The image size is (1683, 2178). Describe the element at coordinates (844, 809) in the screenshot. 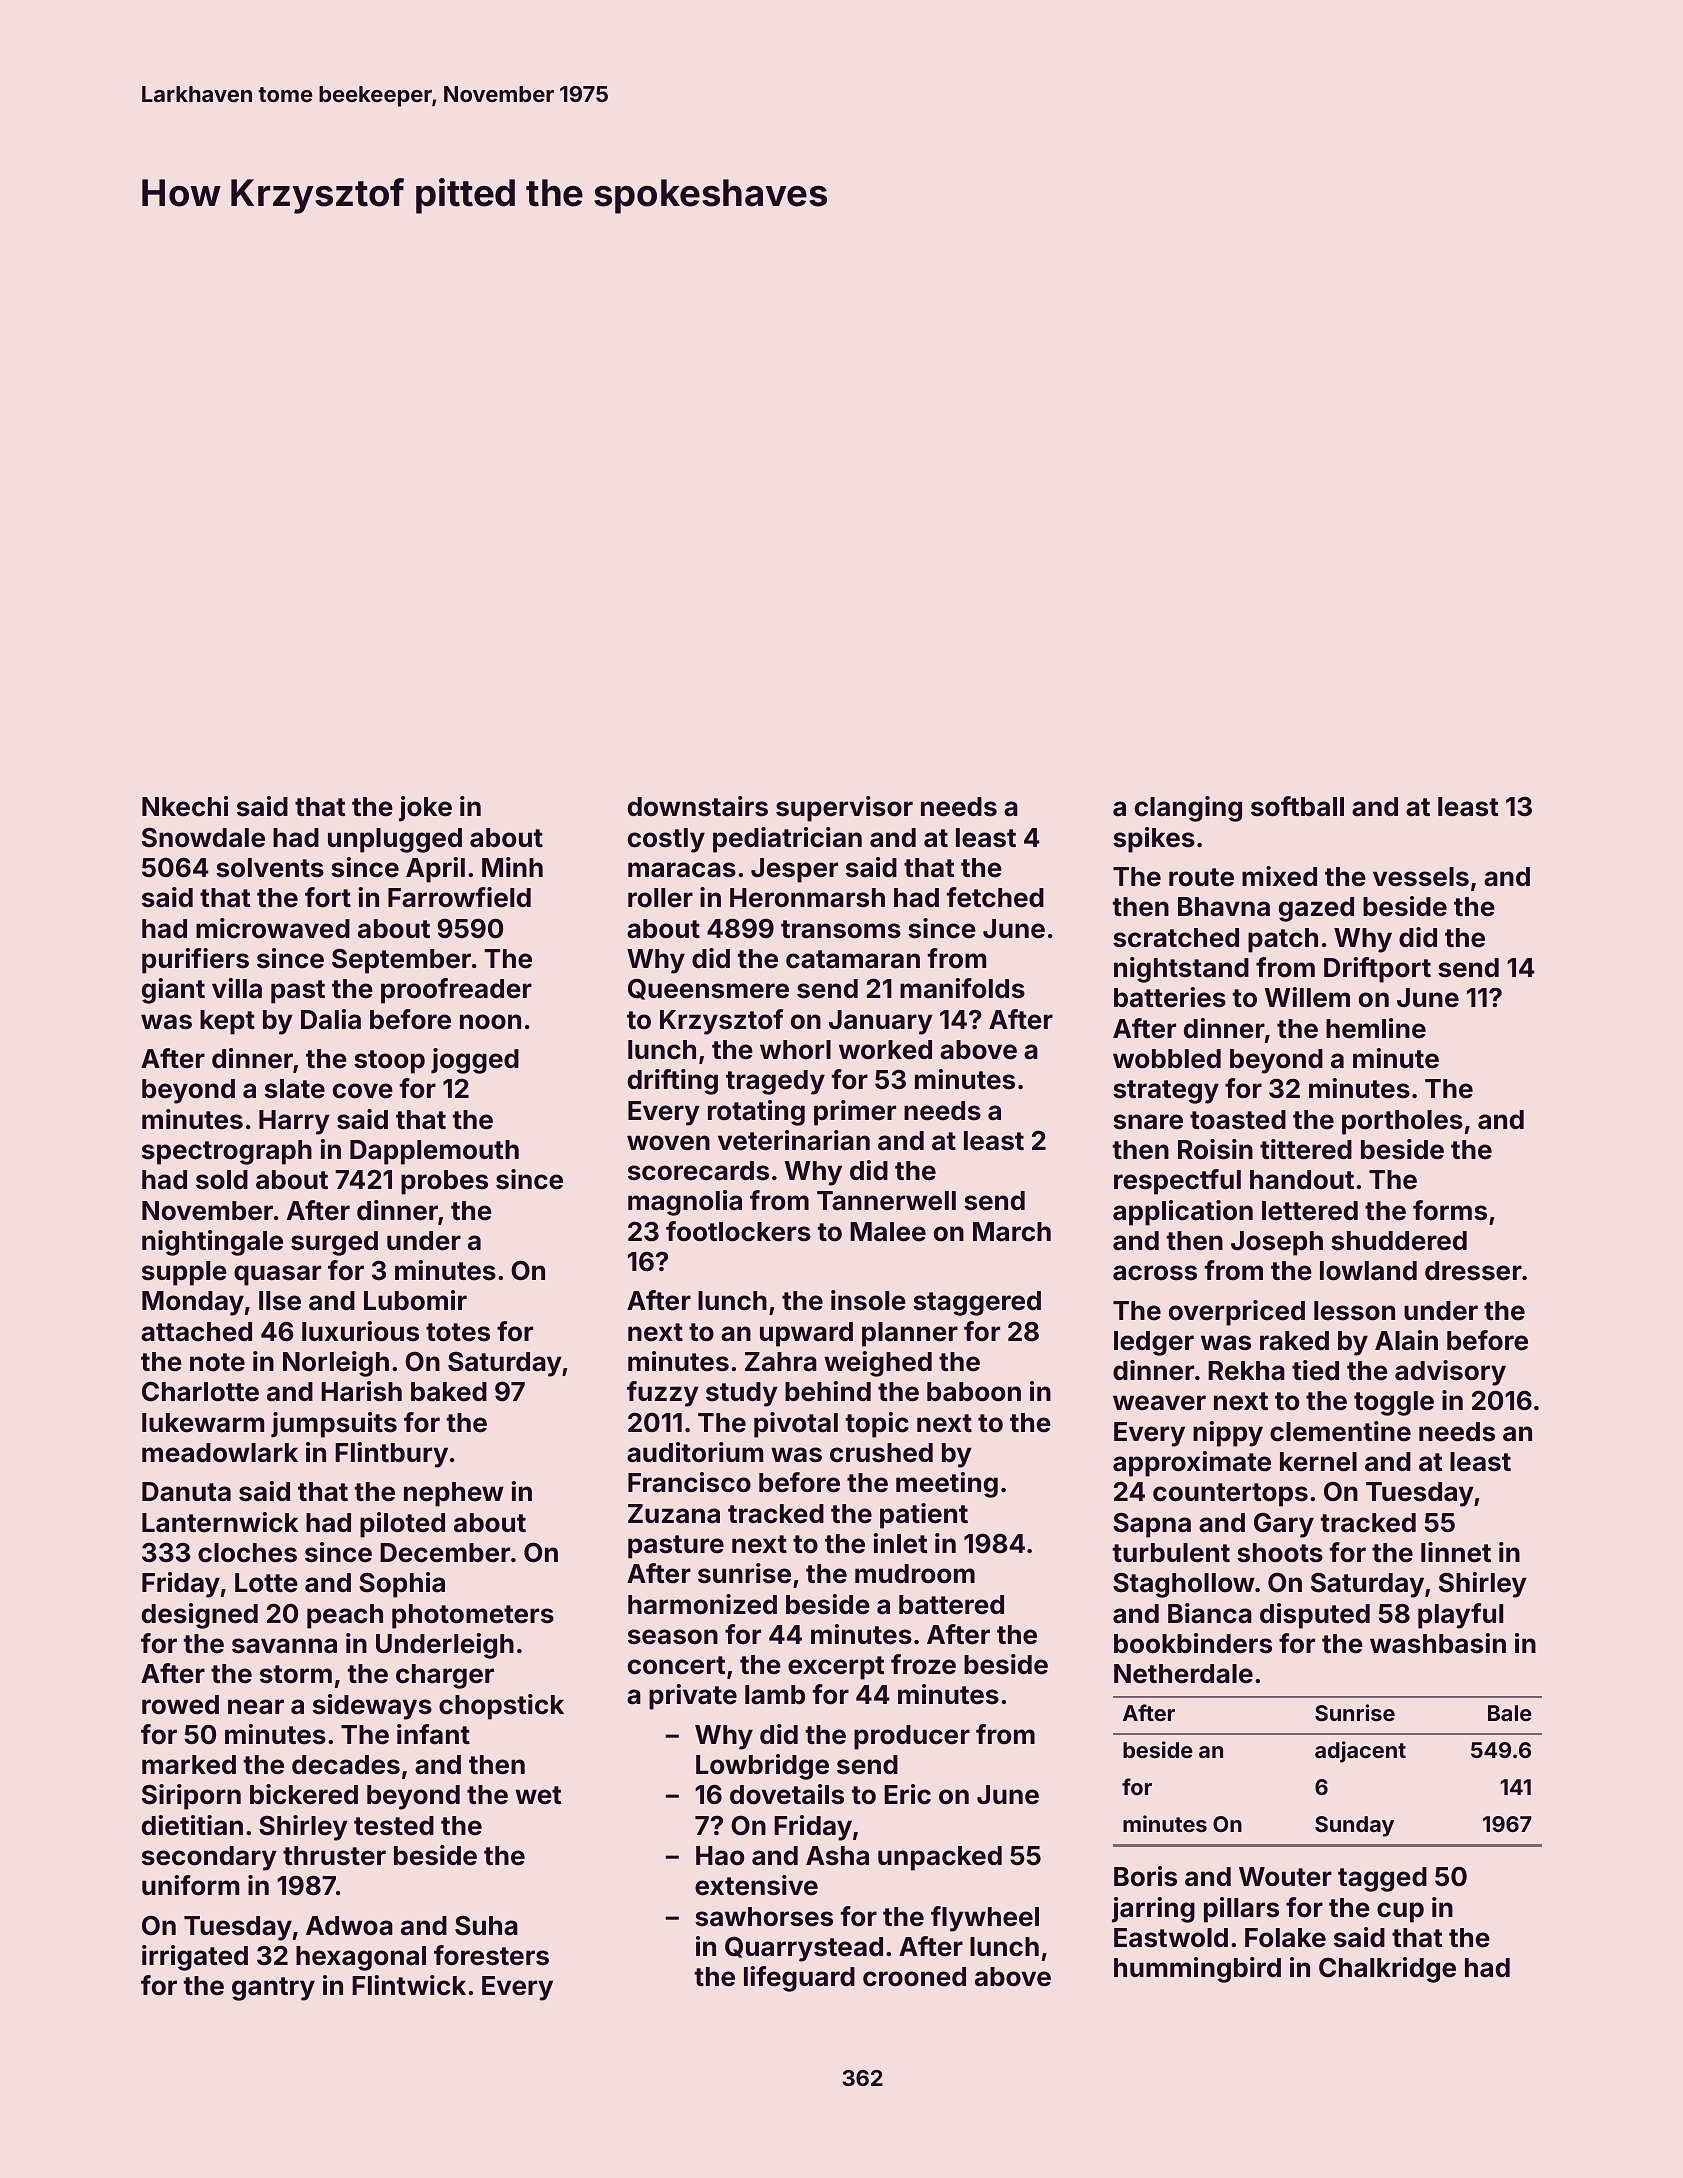

I see `supervisor` at that location.
